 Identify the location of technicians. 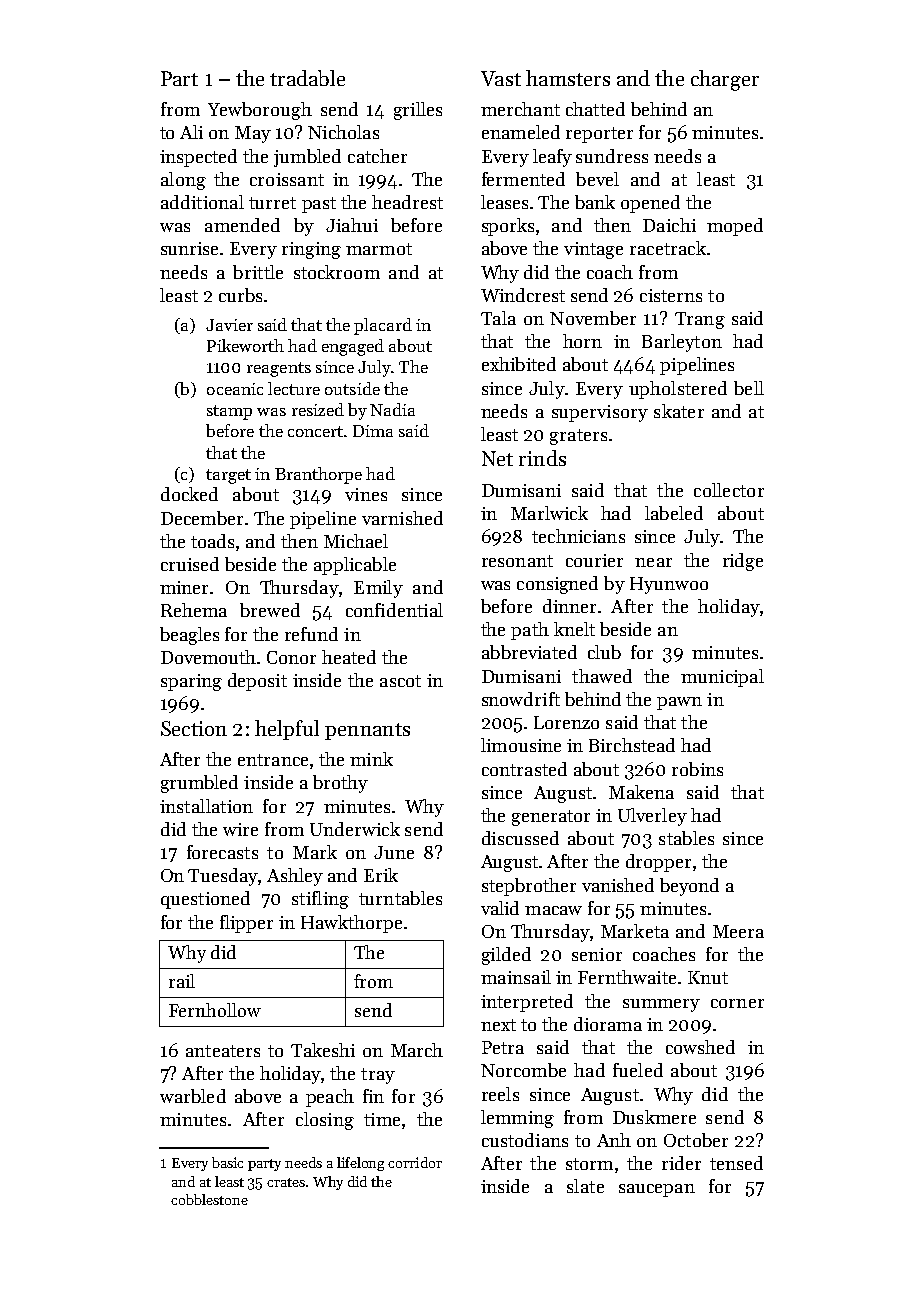
(578, 536).
